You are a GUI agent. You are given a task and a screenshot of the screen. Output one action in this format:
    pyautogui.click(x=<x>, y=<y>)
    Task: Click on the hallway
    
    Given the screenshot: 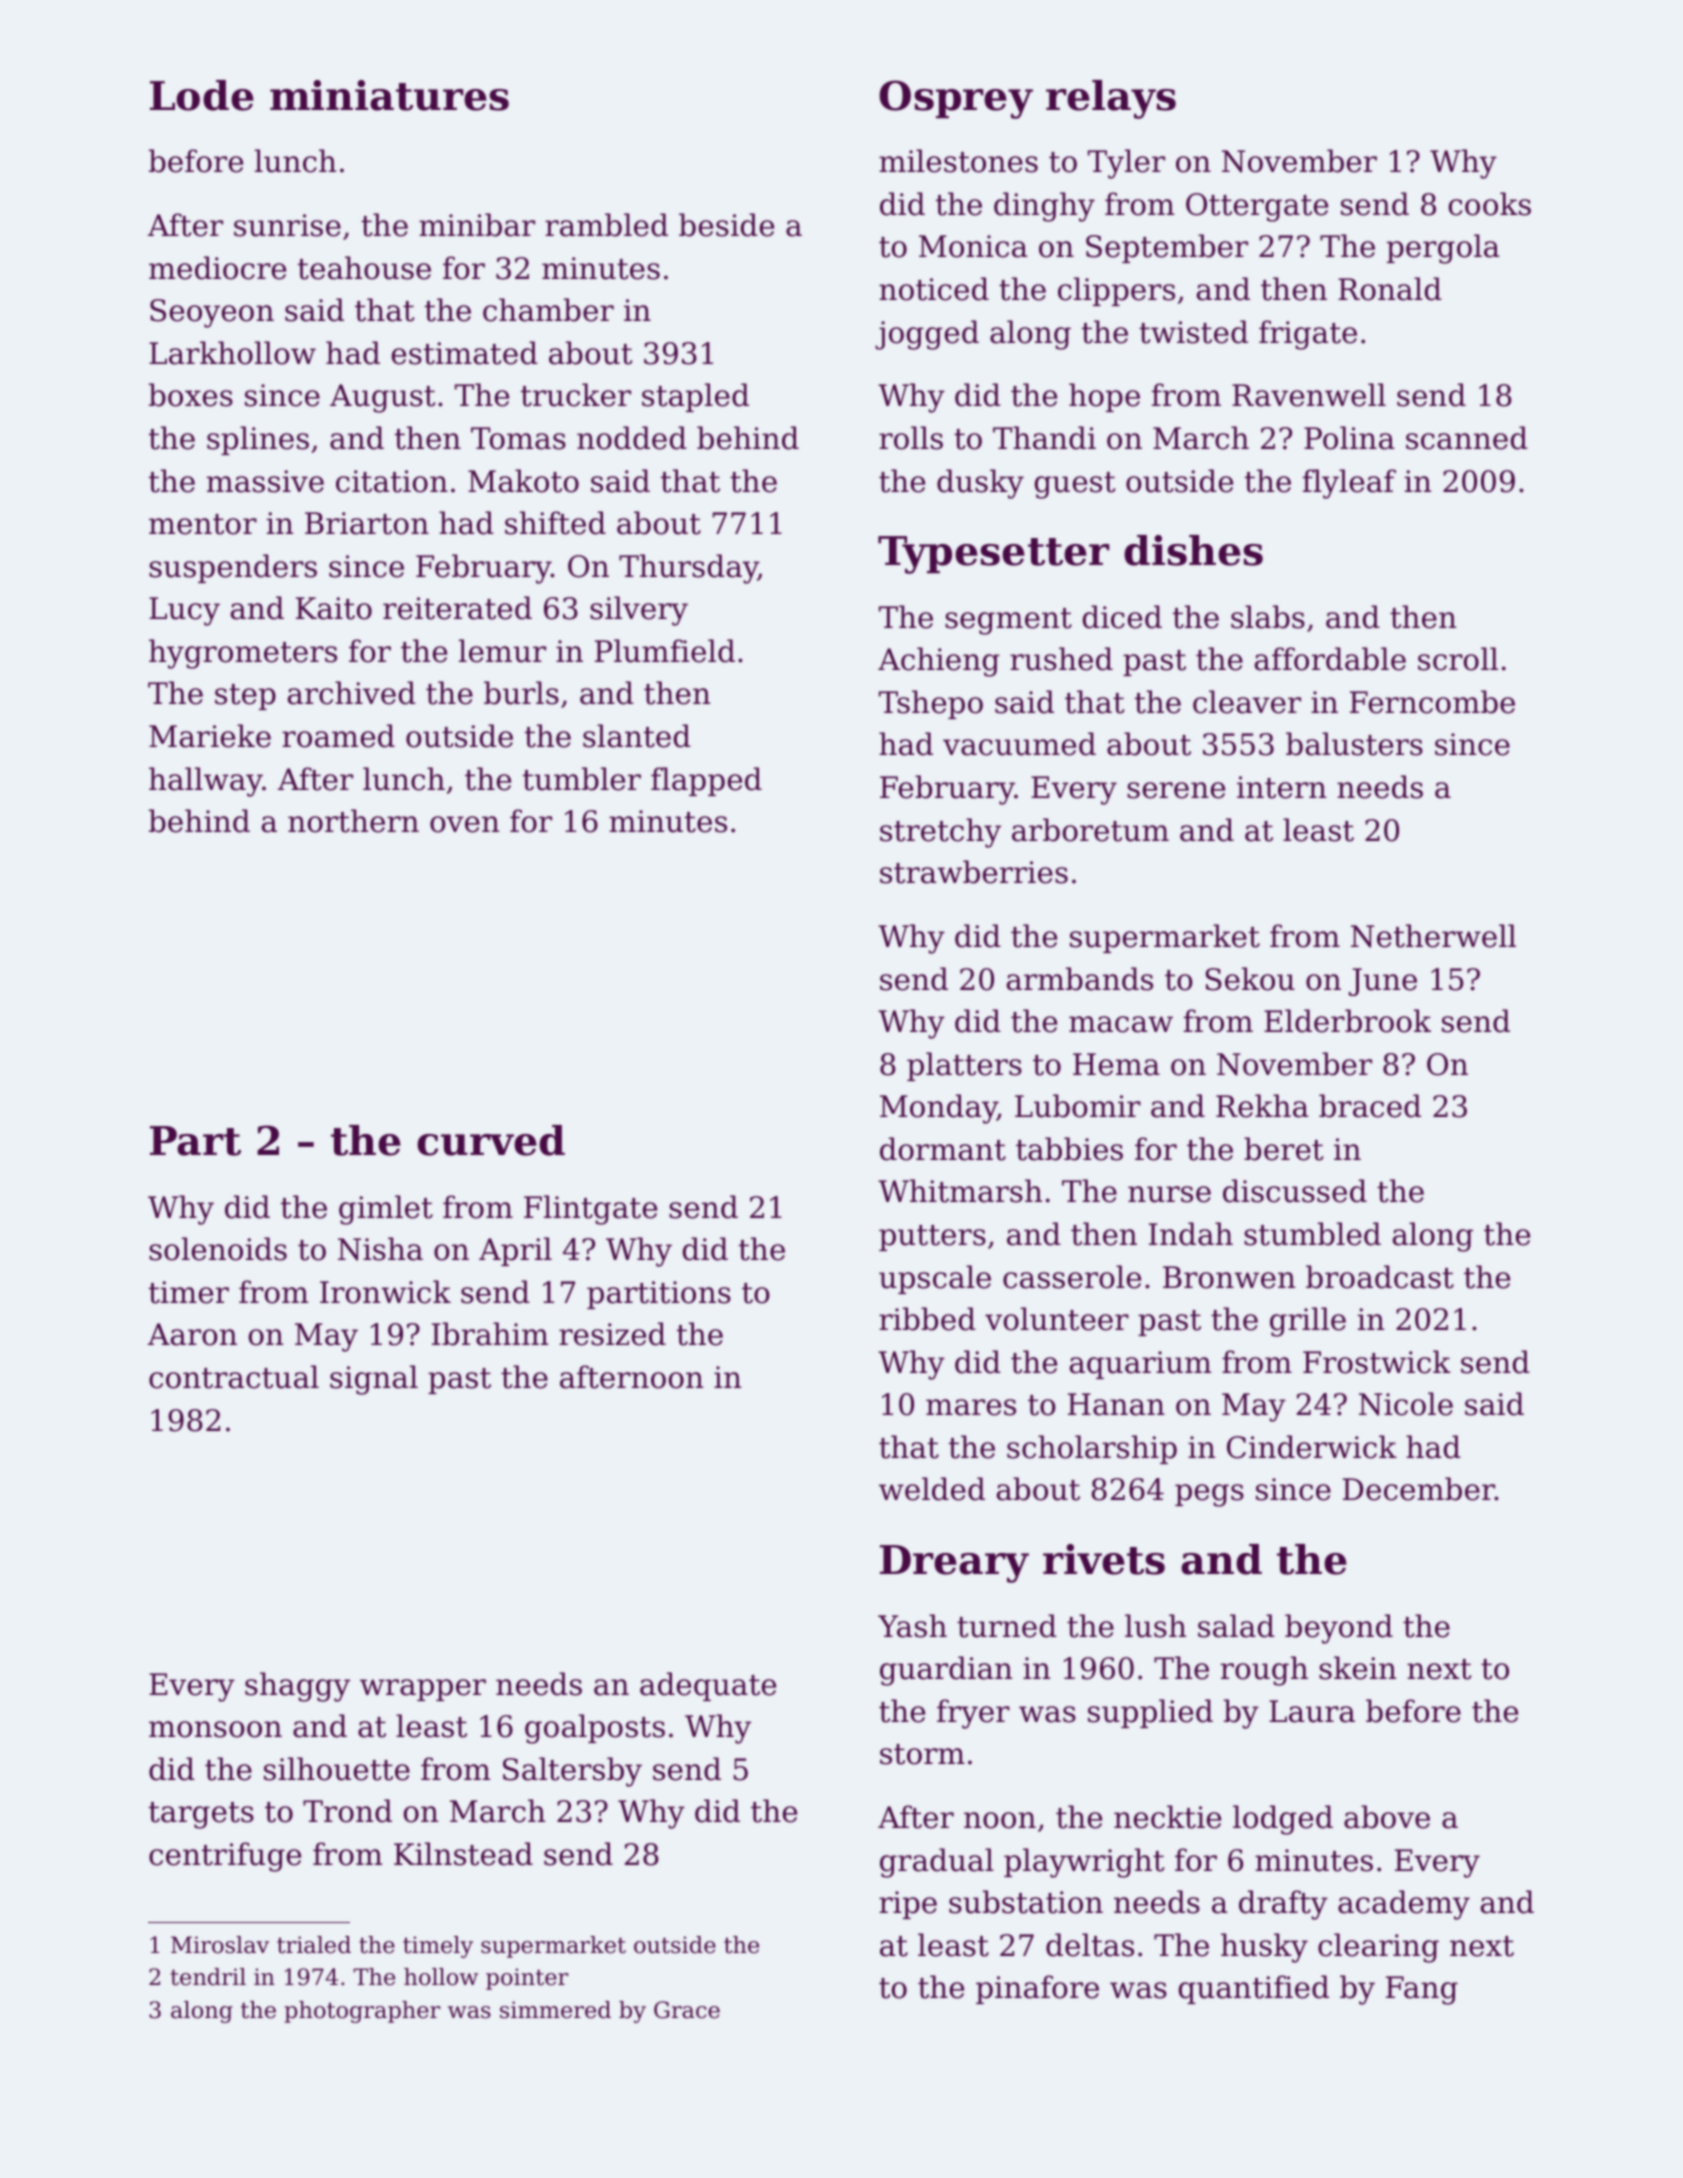 What is the action you would take?
    pyautogui.click(x=206, y=782)
